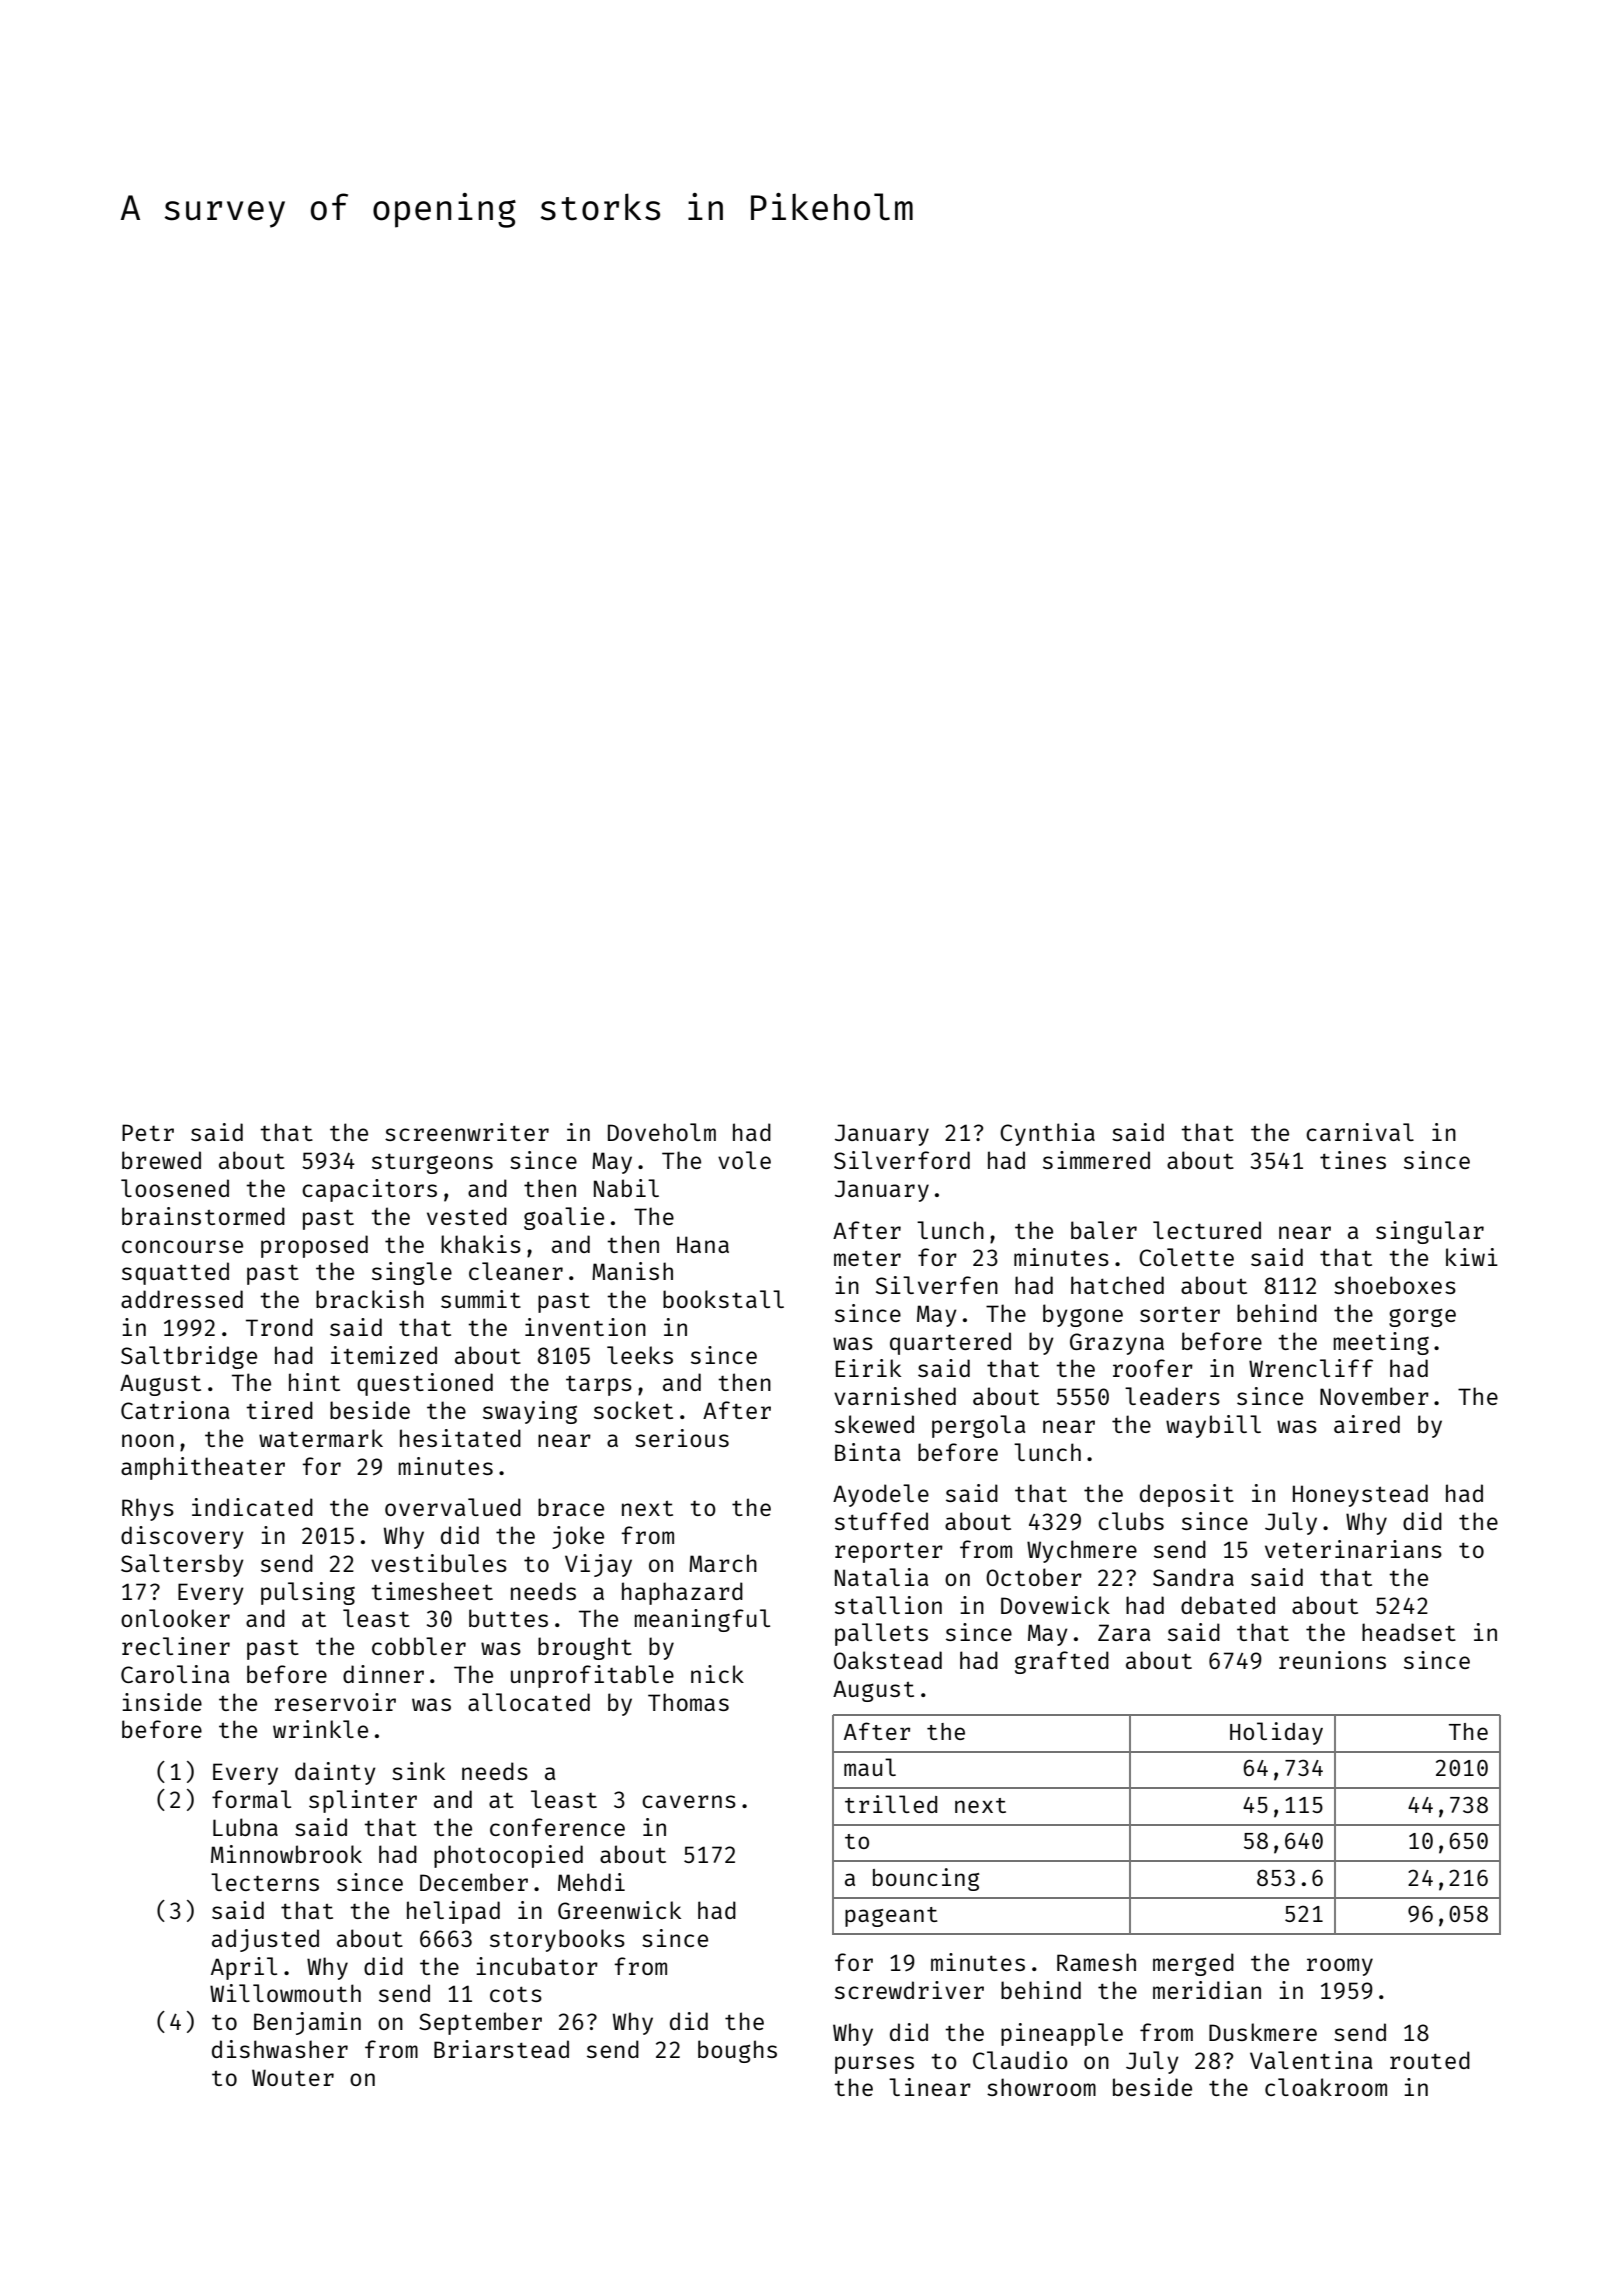 Image resolution: width=1620 pixels, height=2292 pixels. What do you see at coordinates (1153, 1368) in the document?
I see `roofer` at bounding box center [1153, 1368].
